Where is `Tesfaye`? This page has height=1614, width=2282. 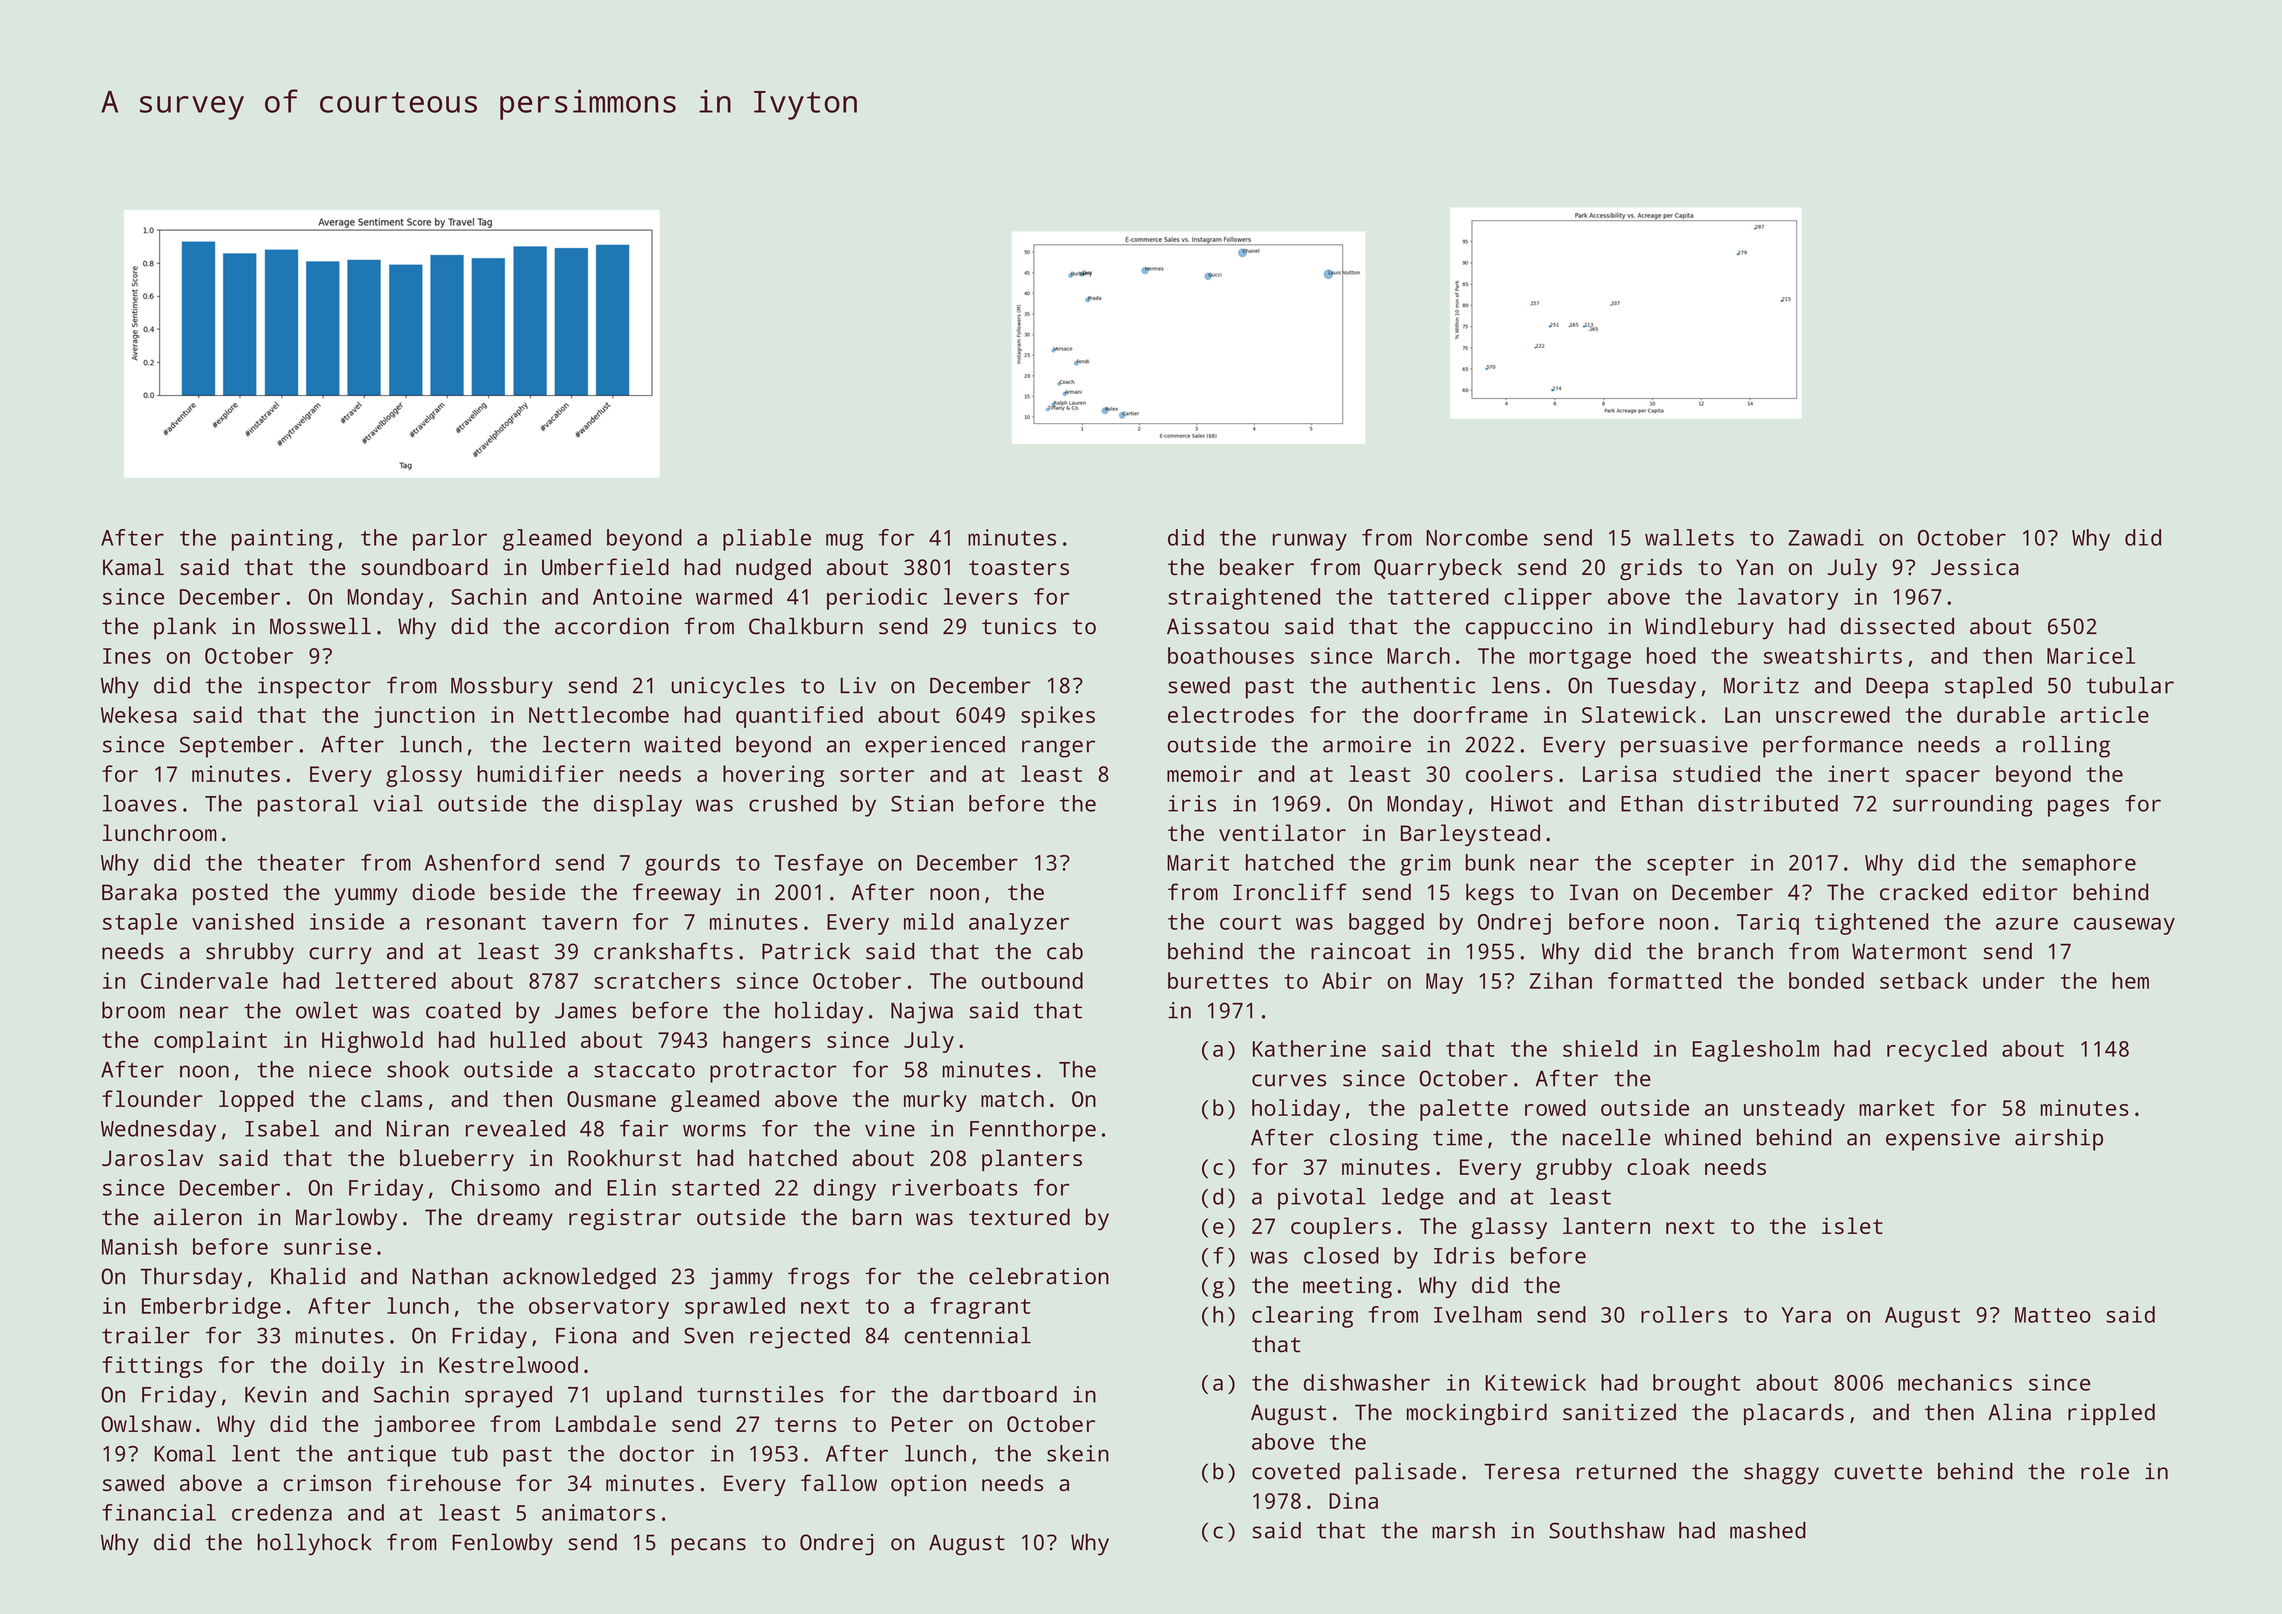
Tesfaye is located at coordinates (818, 865).
